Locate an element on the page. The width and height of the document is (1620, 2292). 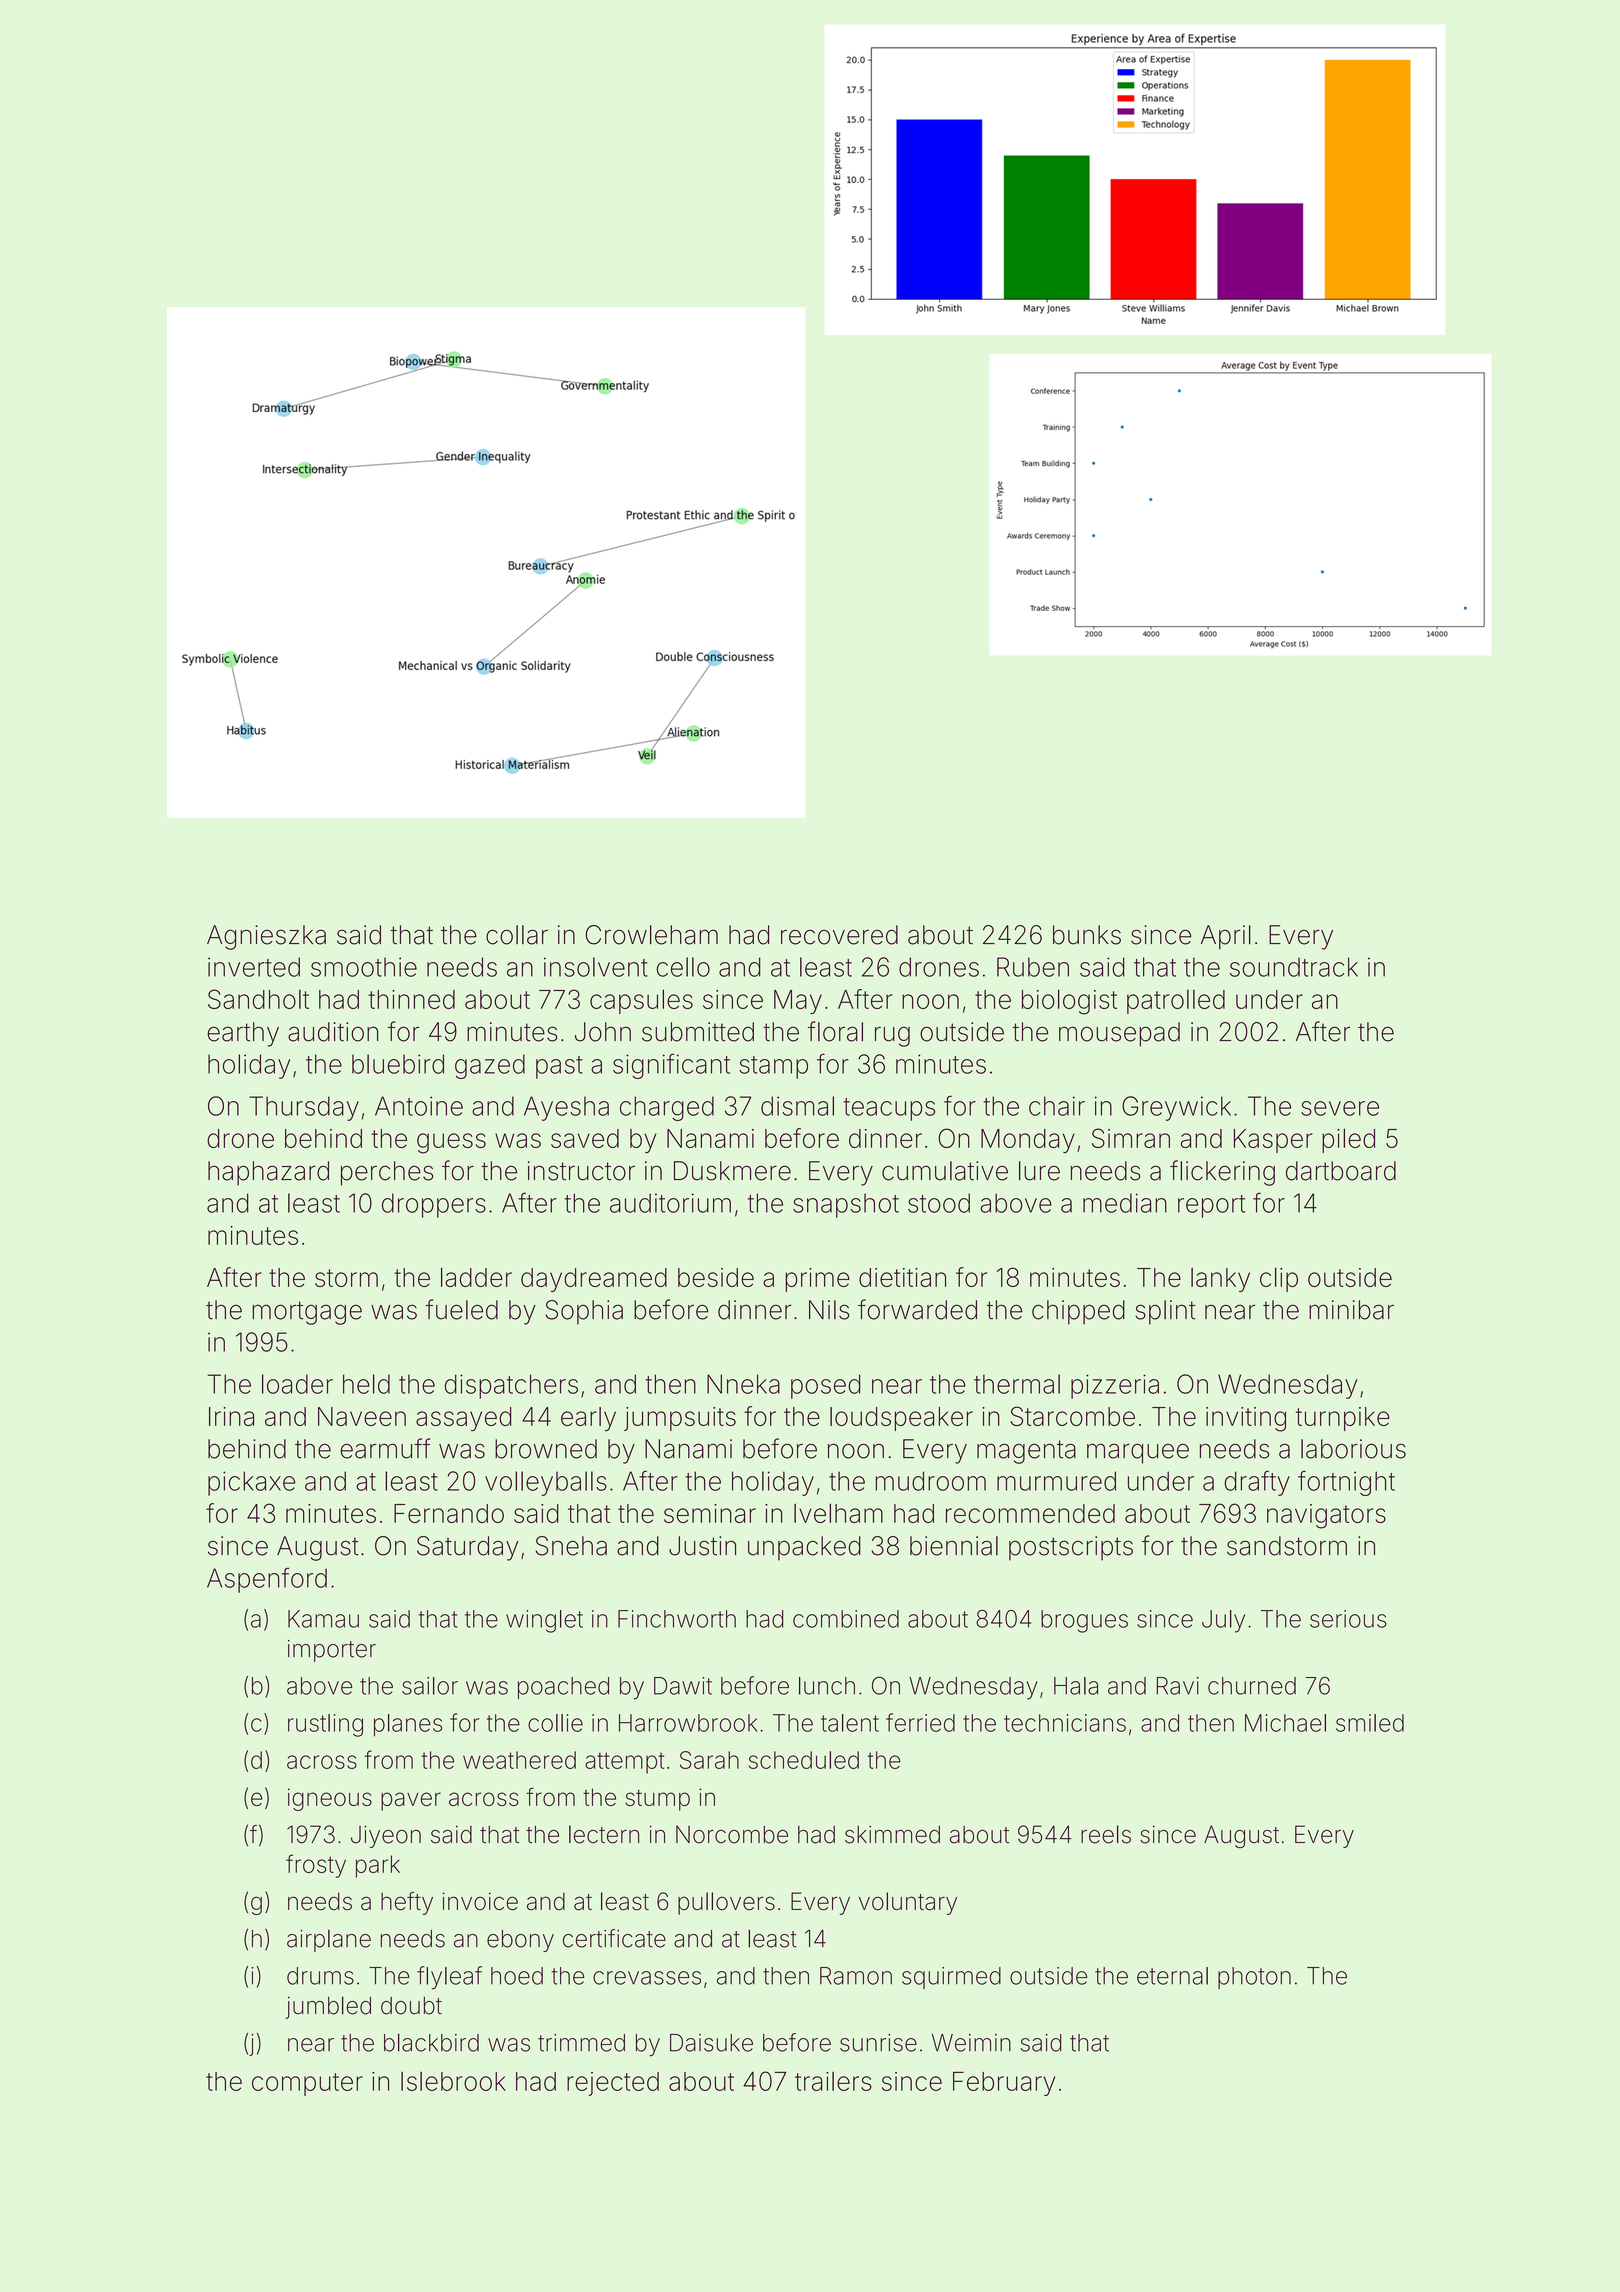
early is located at coordinates (588, 1419).
